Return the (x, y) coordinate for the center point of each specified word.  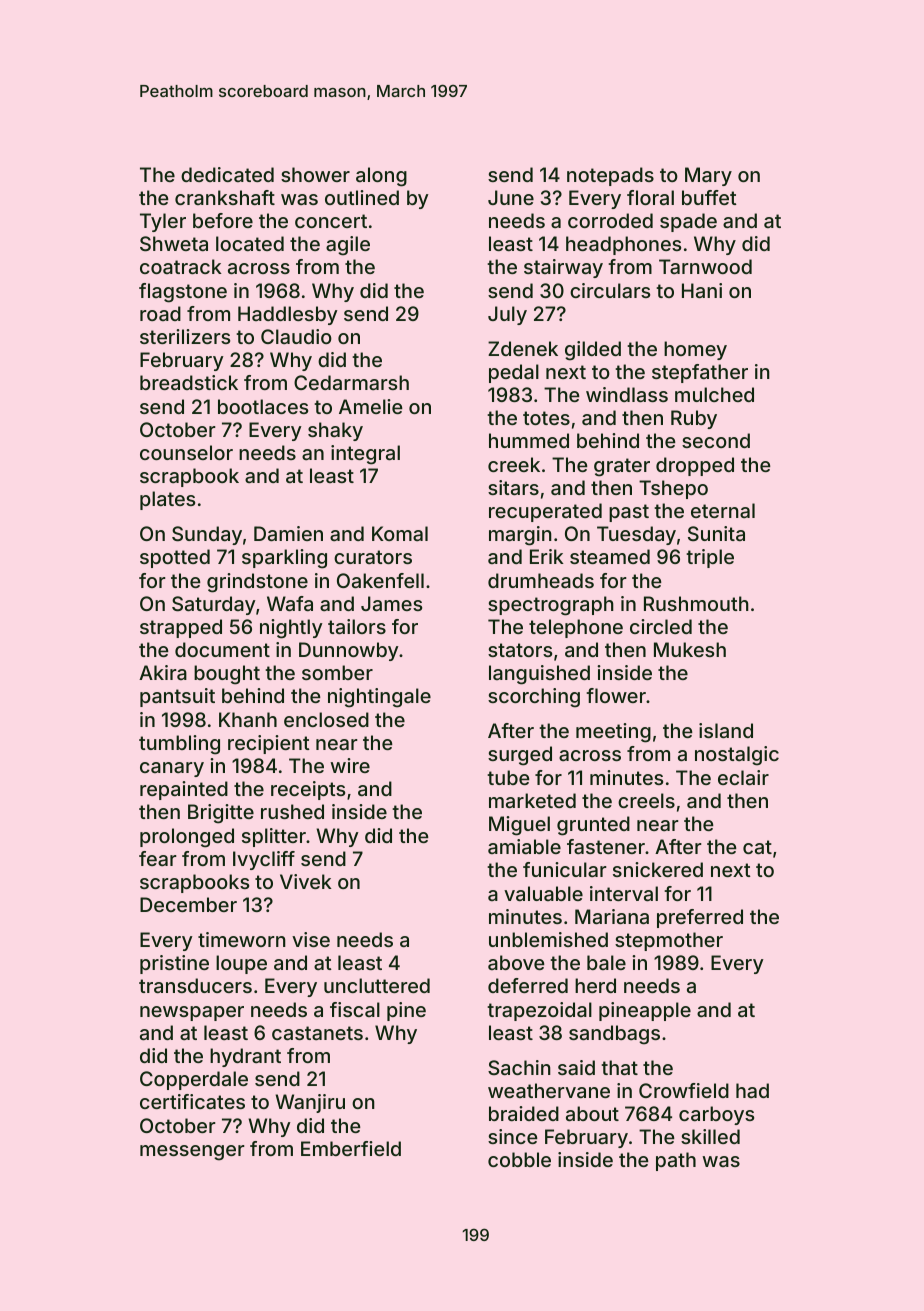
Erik (547, 556)
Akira (163, 672)
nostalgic (737, 756)
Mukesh (690, 649)
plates (167, 500)
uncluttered (377, 985)
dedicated (227, 174)
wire (350, 765)
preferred (700, 918)
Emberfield (351, 1148)
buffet (709, 197)
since (513, 1136)
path (676, 1161)
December (188, 904)
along (381, 177)
